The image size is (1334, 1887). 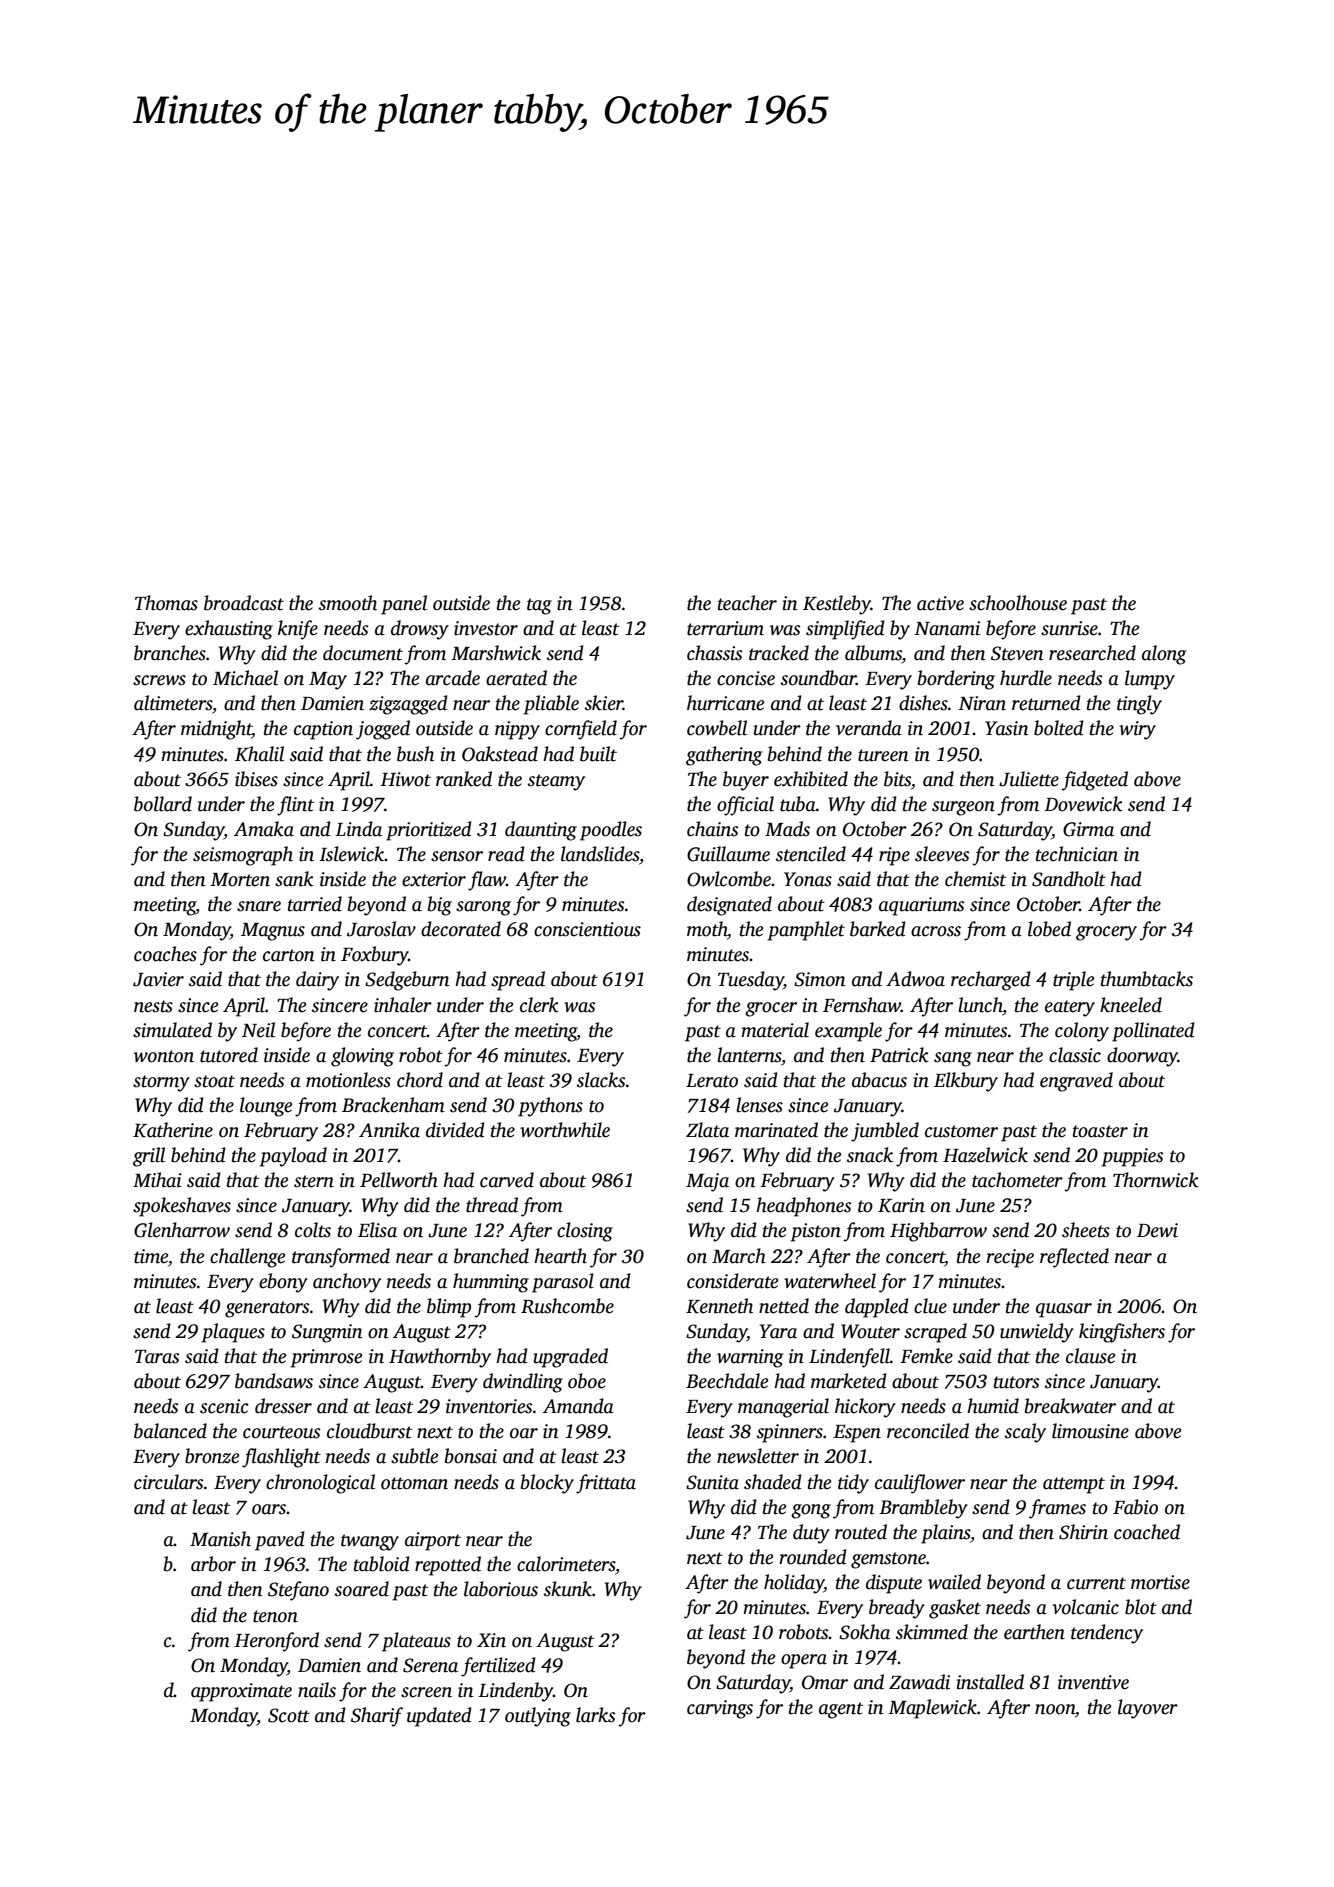 What do you see at coordinates (541, 831) in the page?
I see `daunting` at bounding box center [541, 831].
